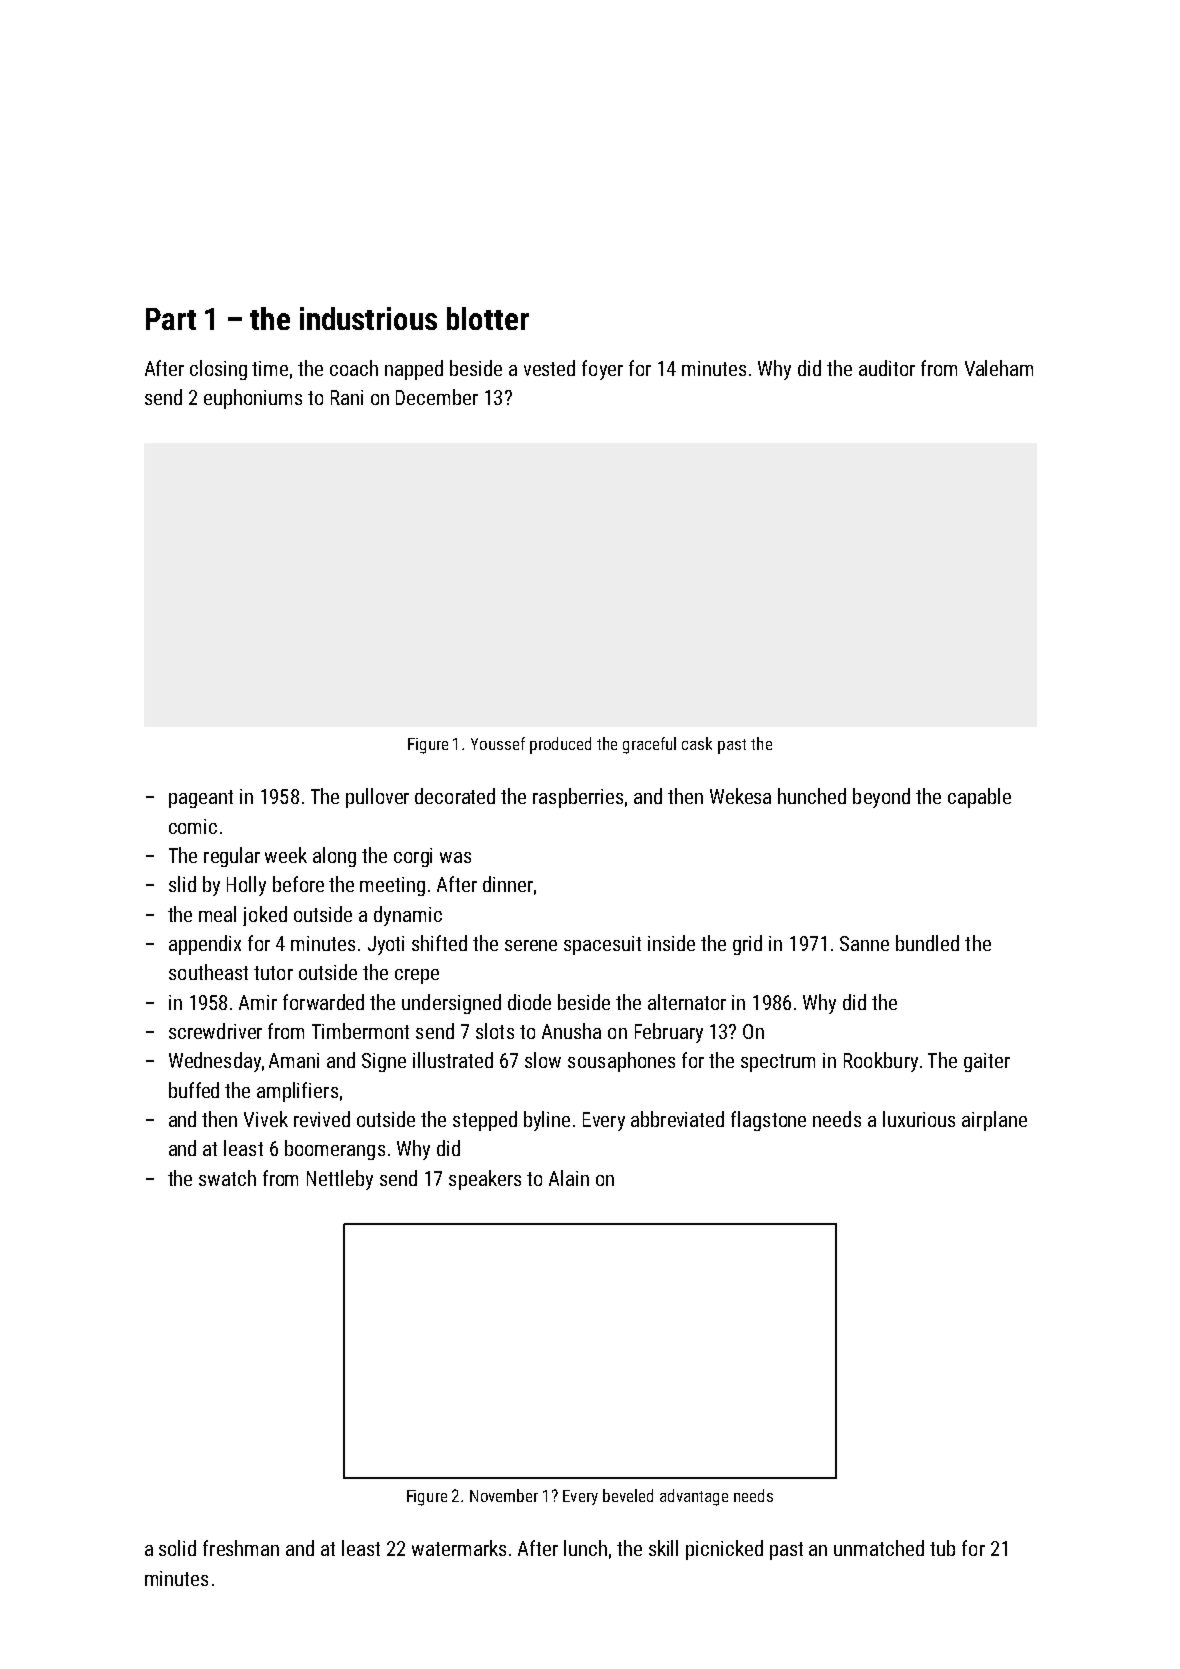 The width and height of the screenshot is (1180, 1669). What do you see at coordinates (368, 318) in the screenshot?
I see `industrious` at bounding box center [368, 318].
